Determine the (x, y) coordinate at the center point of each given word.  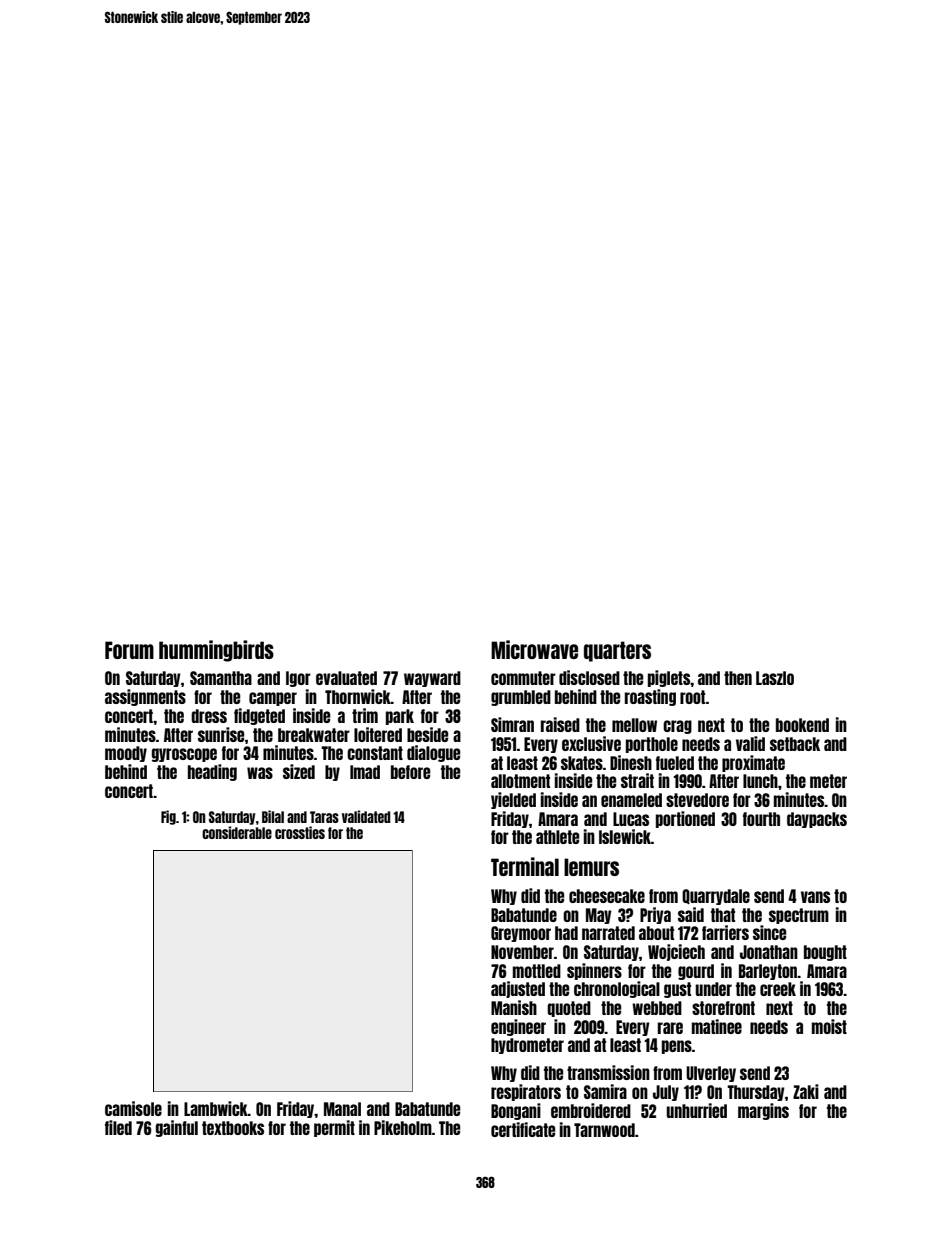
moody (126, 754)
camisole (133, 1108)
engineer (518, 1027)
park (400, 717)
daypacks (817, 820)
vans (815, 897)
